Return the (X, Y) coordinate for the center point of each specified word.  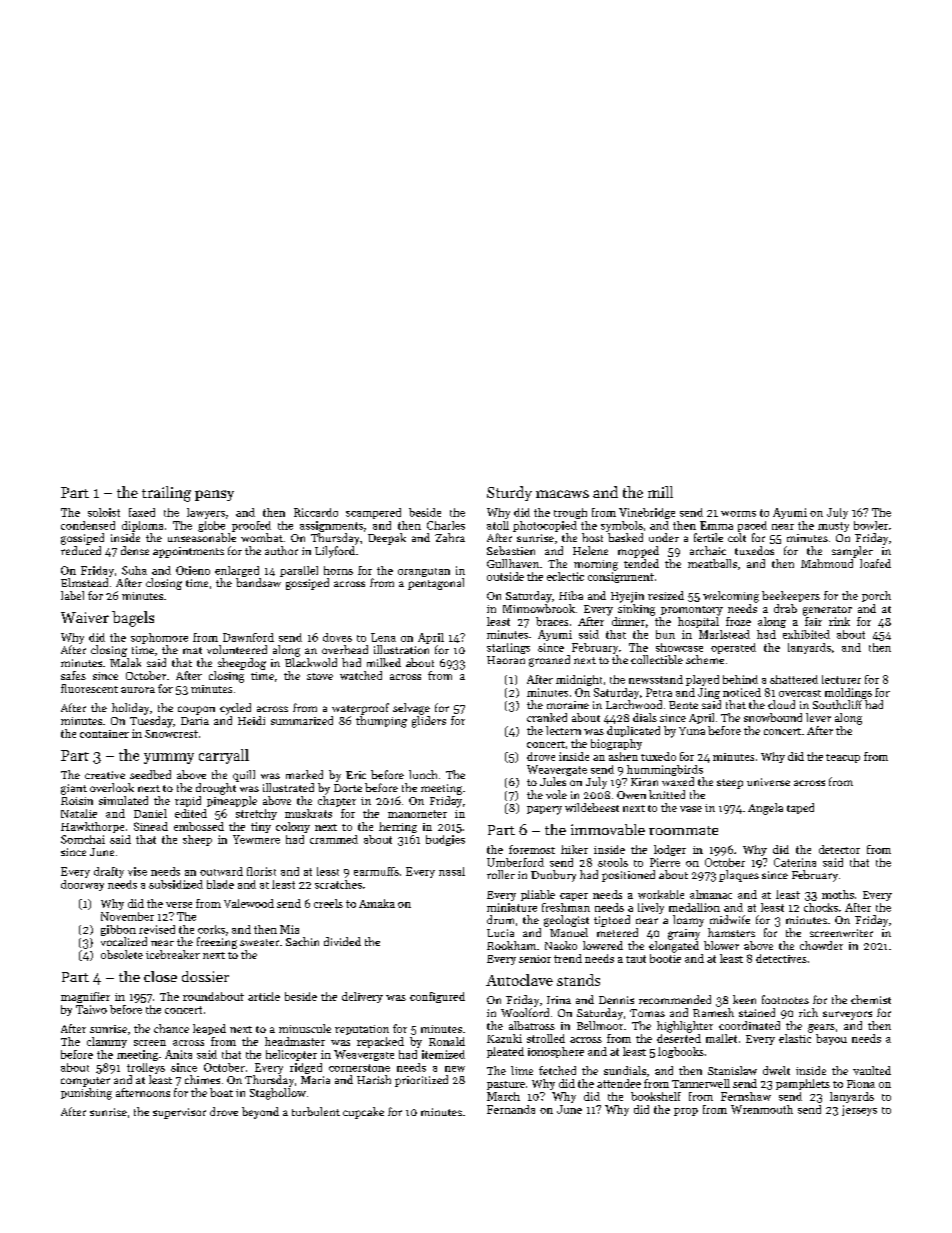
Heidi (251, 720)
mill (660, 492)
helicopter (291, 1055)
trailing (166, 494)
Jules (553, 781)
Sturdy (509, 493)
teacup (843, 758)
